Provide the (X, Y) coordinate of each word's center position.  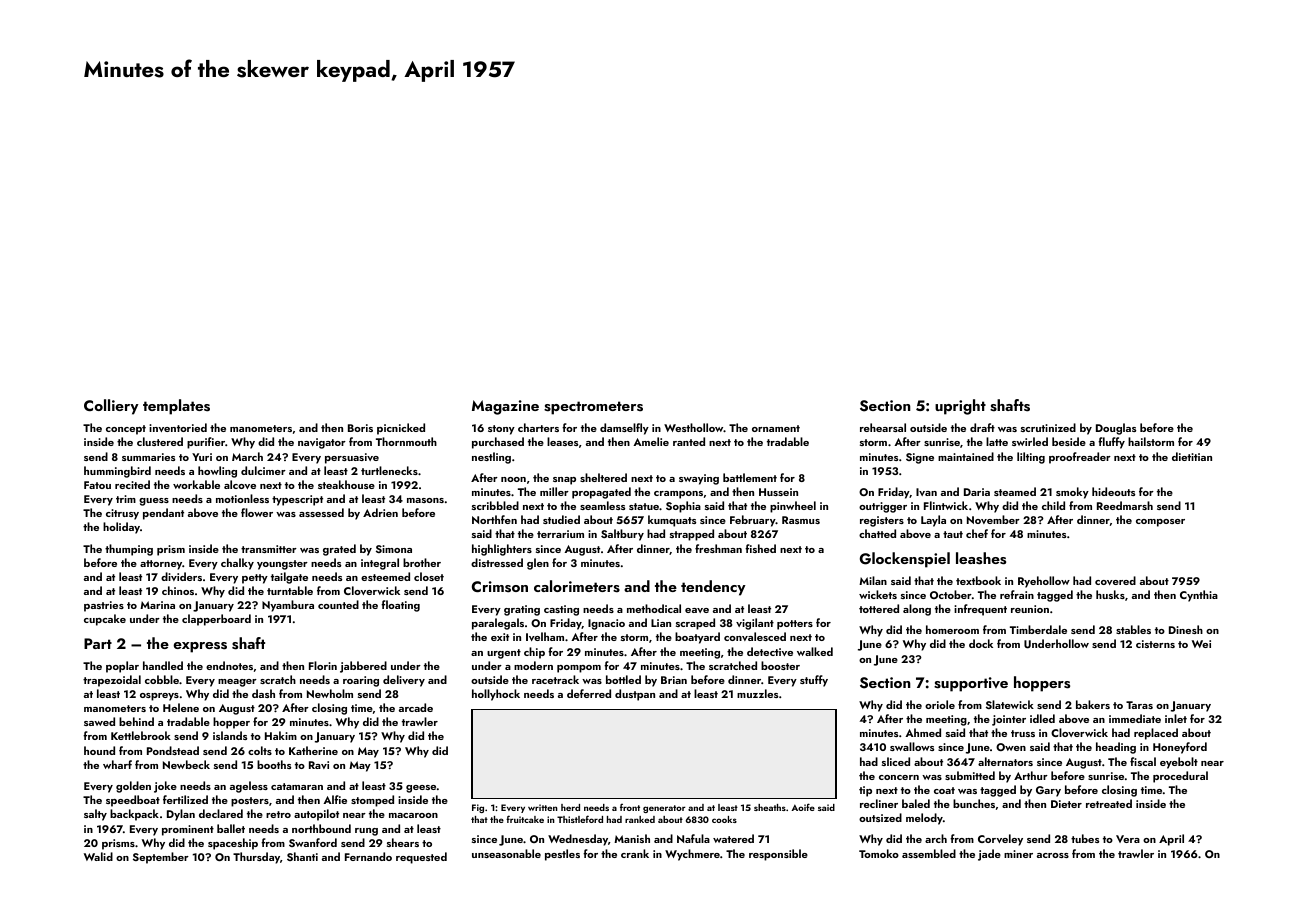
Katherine (313, 750)
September (161, 858)
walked (815, 651)
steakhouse (346, 484)
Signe (920, 458)
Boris (360, 428)
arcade (416, 707)
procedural (1180, 777)
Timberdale (1038, 629)
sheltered (603, 477)
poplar (122, 667)
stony (501, 430)
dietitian (1192, 456)
